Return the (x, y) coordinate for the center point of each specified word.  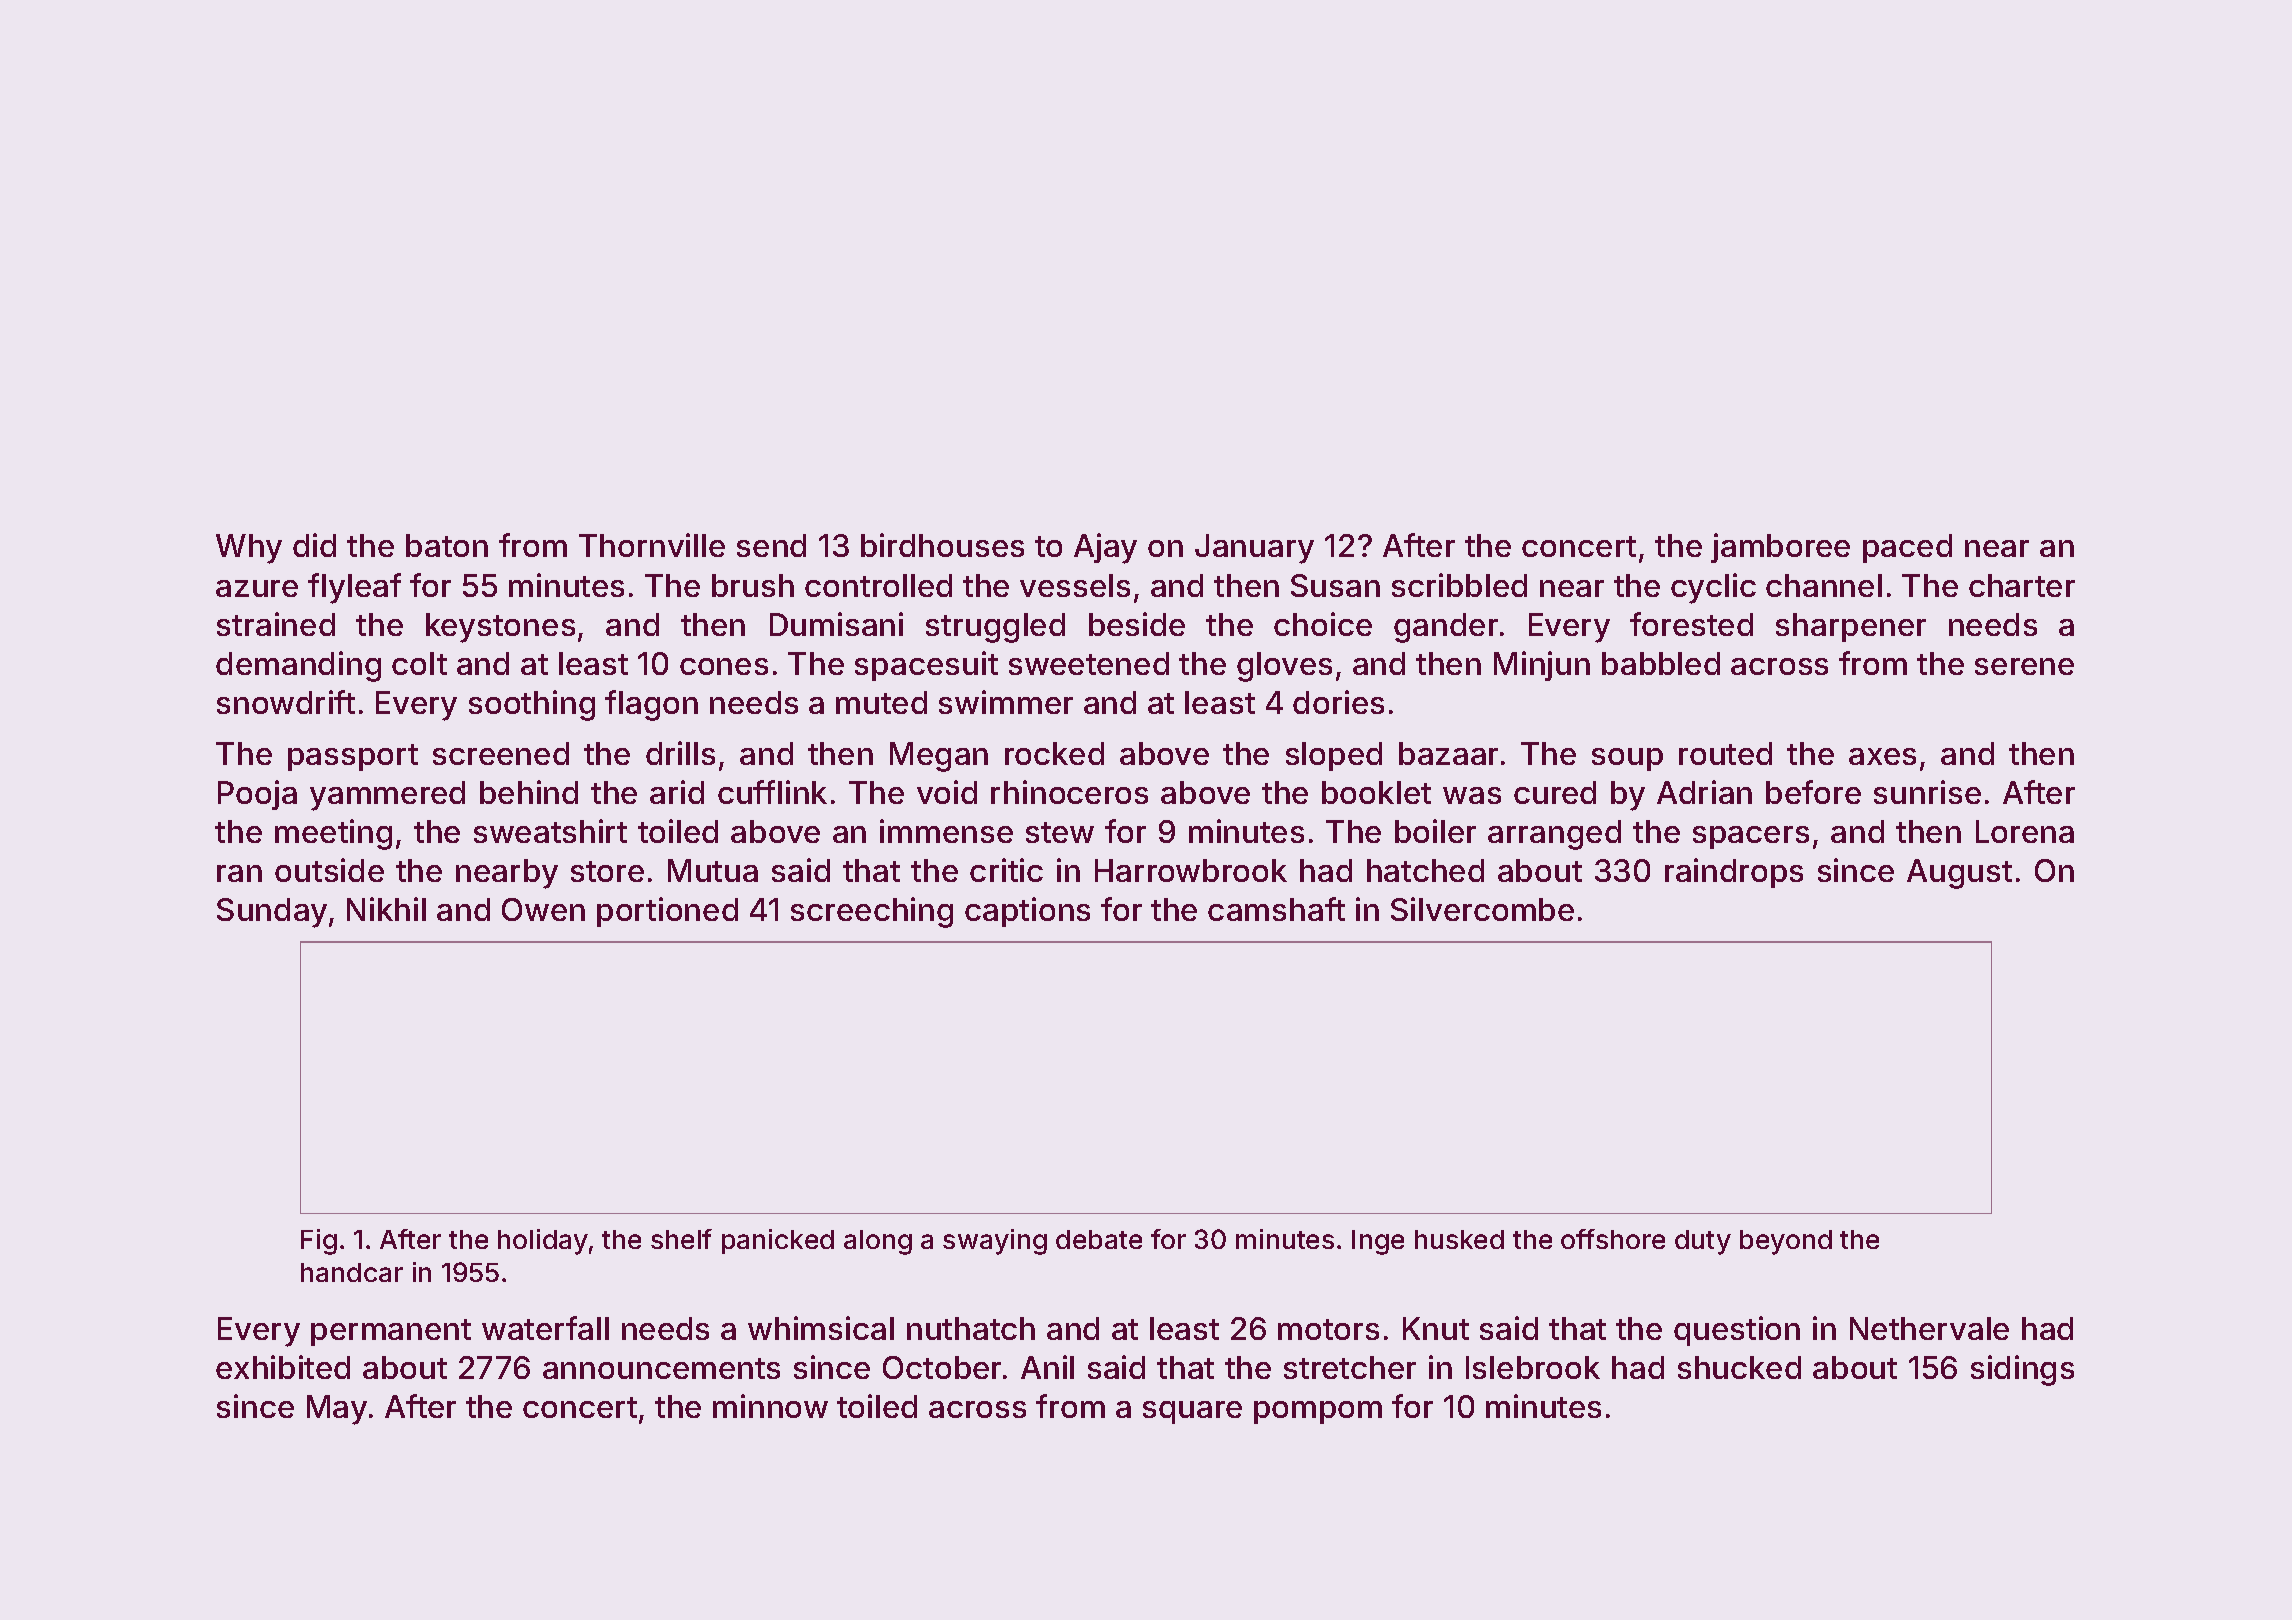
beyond (1786, 1242)
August (1959, 874)
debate (1099, 1239)
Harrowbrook (1191, 870)
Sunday (272, 913)
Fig (319, 1242)
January (1254, 549)
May (337, 1410)
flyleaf (354, 588)
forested (1691, 624)
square (1192, 1412)
